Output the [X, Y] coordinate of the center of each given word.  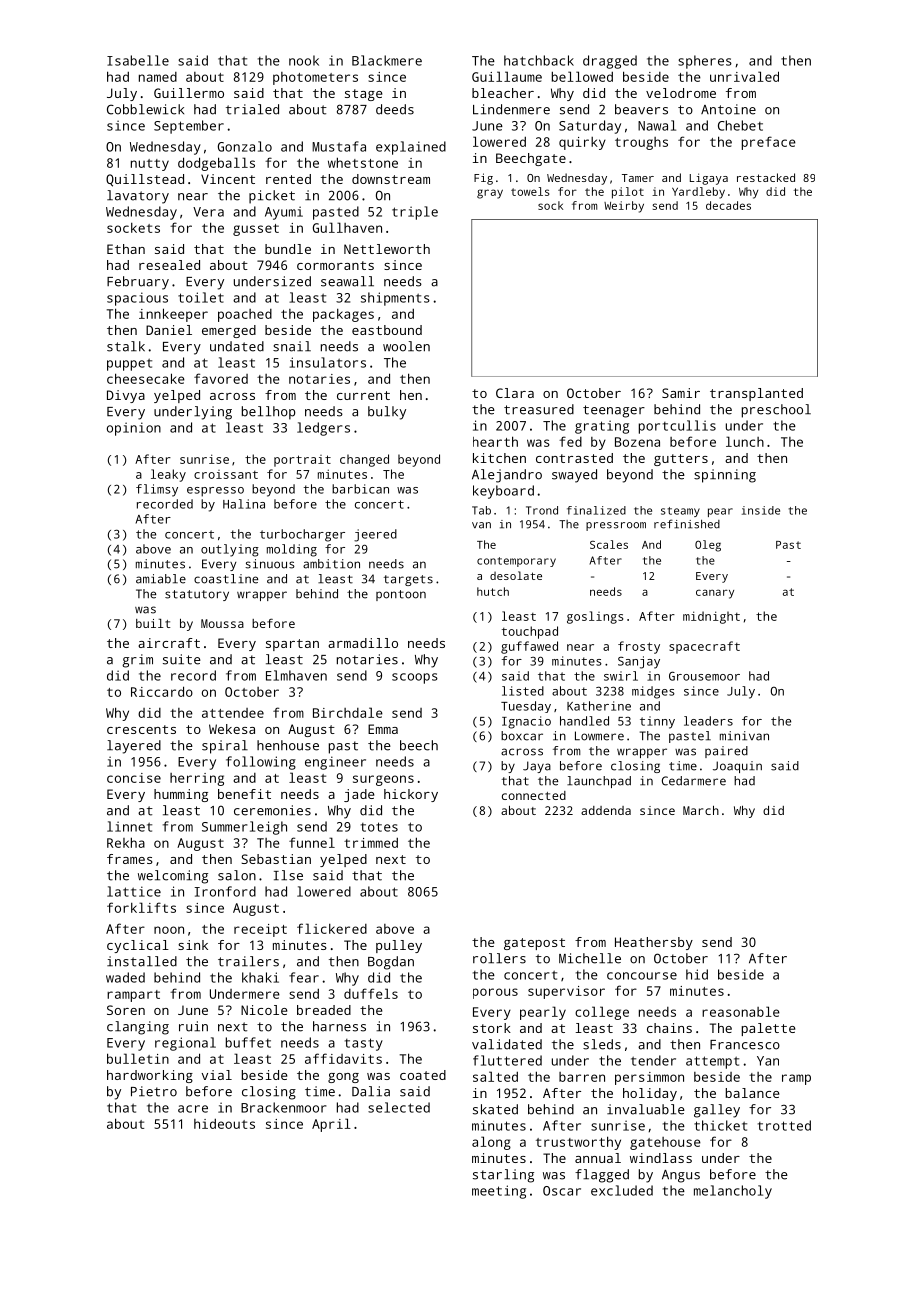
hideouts [224, 1123]
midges [653, 692]
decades [728, 205]
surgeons [383, 780]
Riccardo [162, 691]
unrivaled [744, 76]
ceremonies [272, 810]
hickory [411, 795]
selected [399, 1107]
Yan [768, 1061]
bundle [288, 249]
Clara [515, 393]
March [701, 810]
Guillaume [507, 76]
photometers [315, 78]
